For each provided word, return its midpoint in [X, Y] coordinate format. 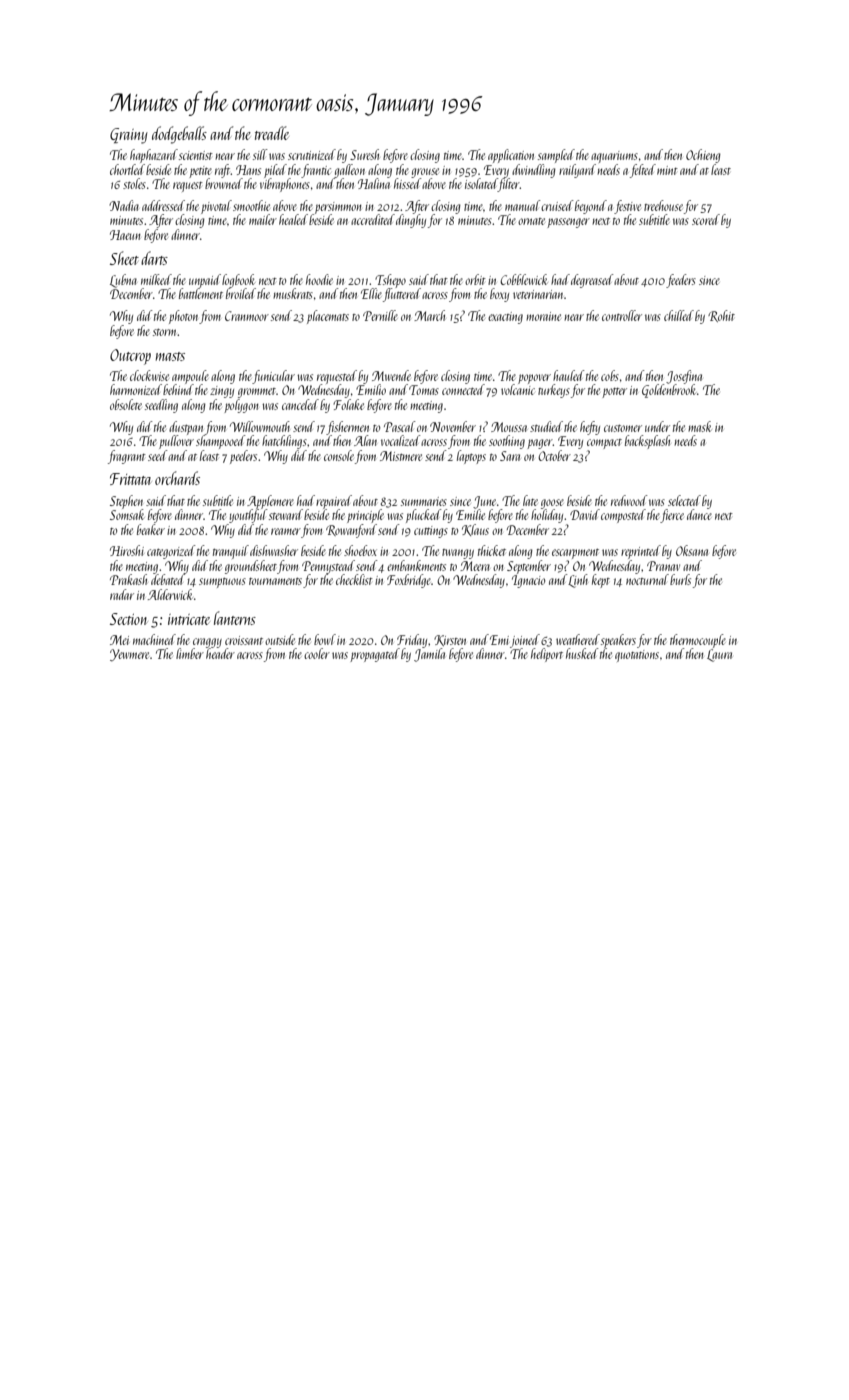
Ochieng [703, 156]
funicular [274, 377]
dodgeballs [179, 135]
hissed [408, 183]
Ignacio [528, 581]
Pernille [380, 315]
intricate [189, 619]
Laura [719, 655]
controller [622, 315]
